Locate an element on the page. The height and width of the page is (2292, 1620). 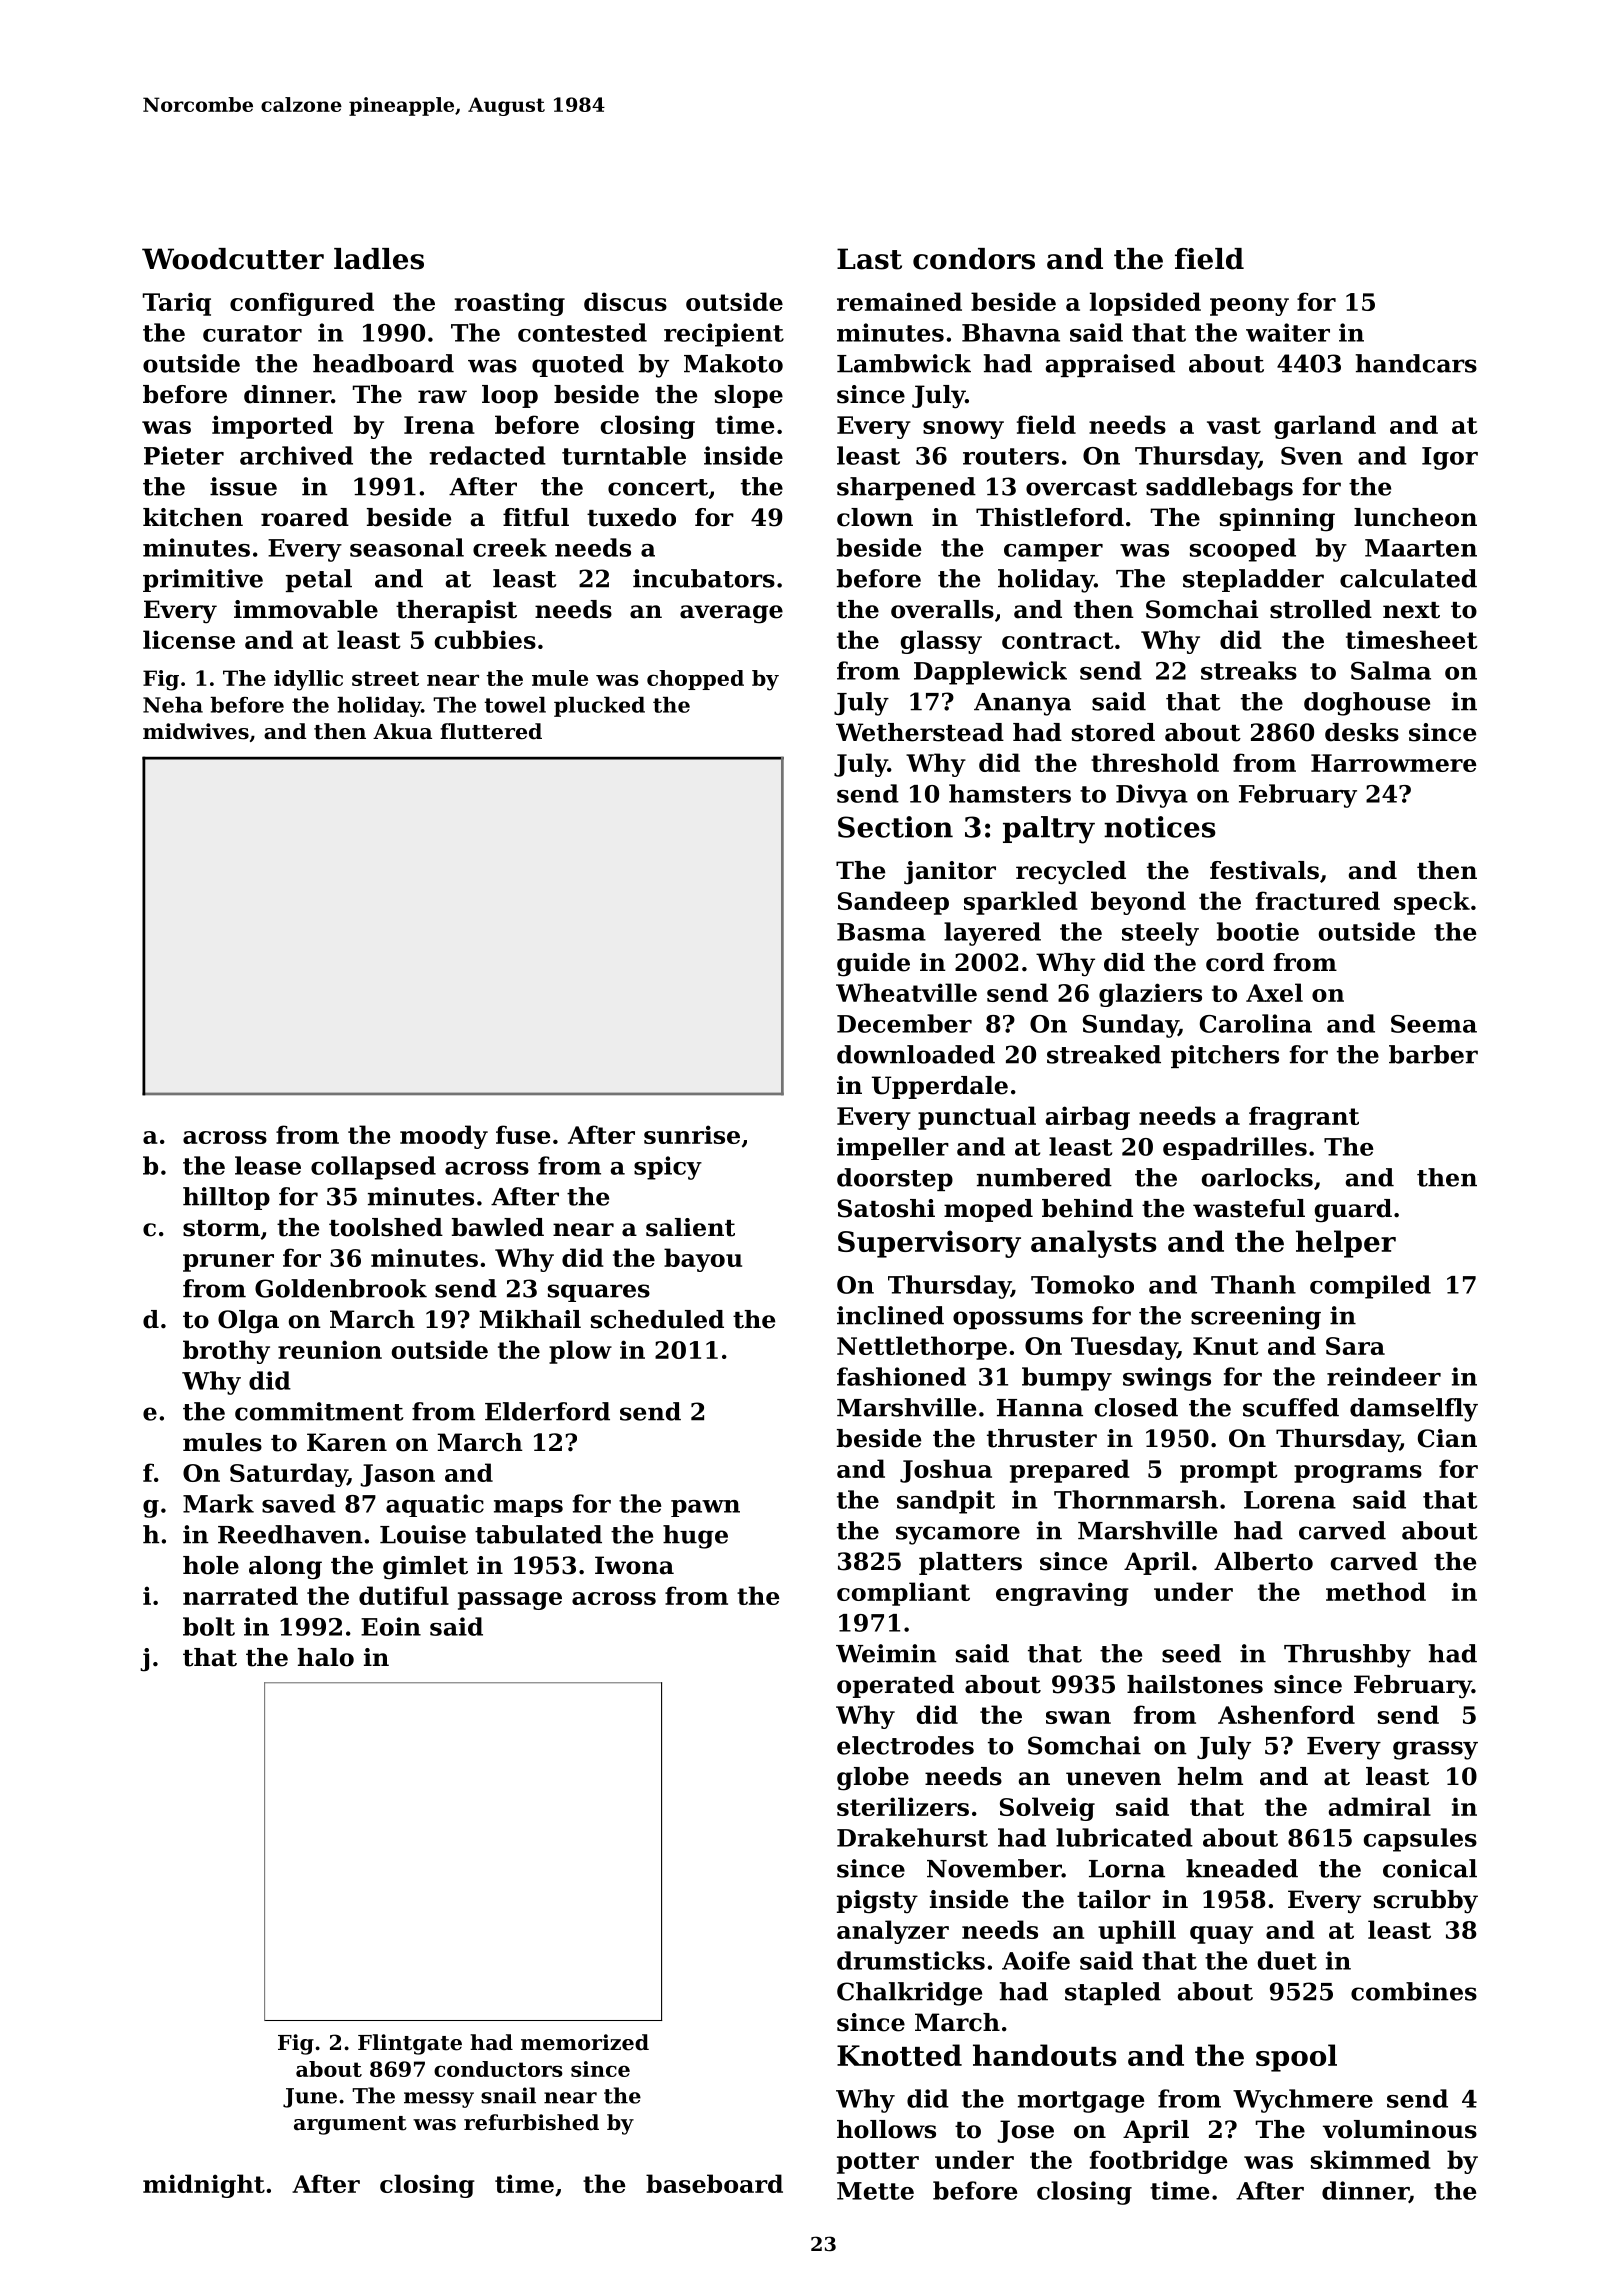
garland is located at coordinates (1325, 427).
